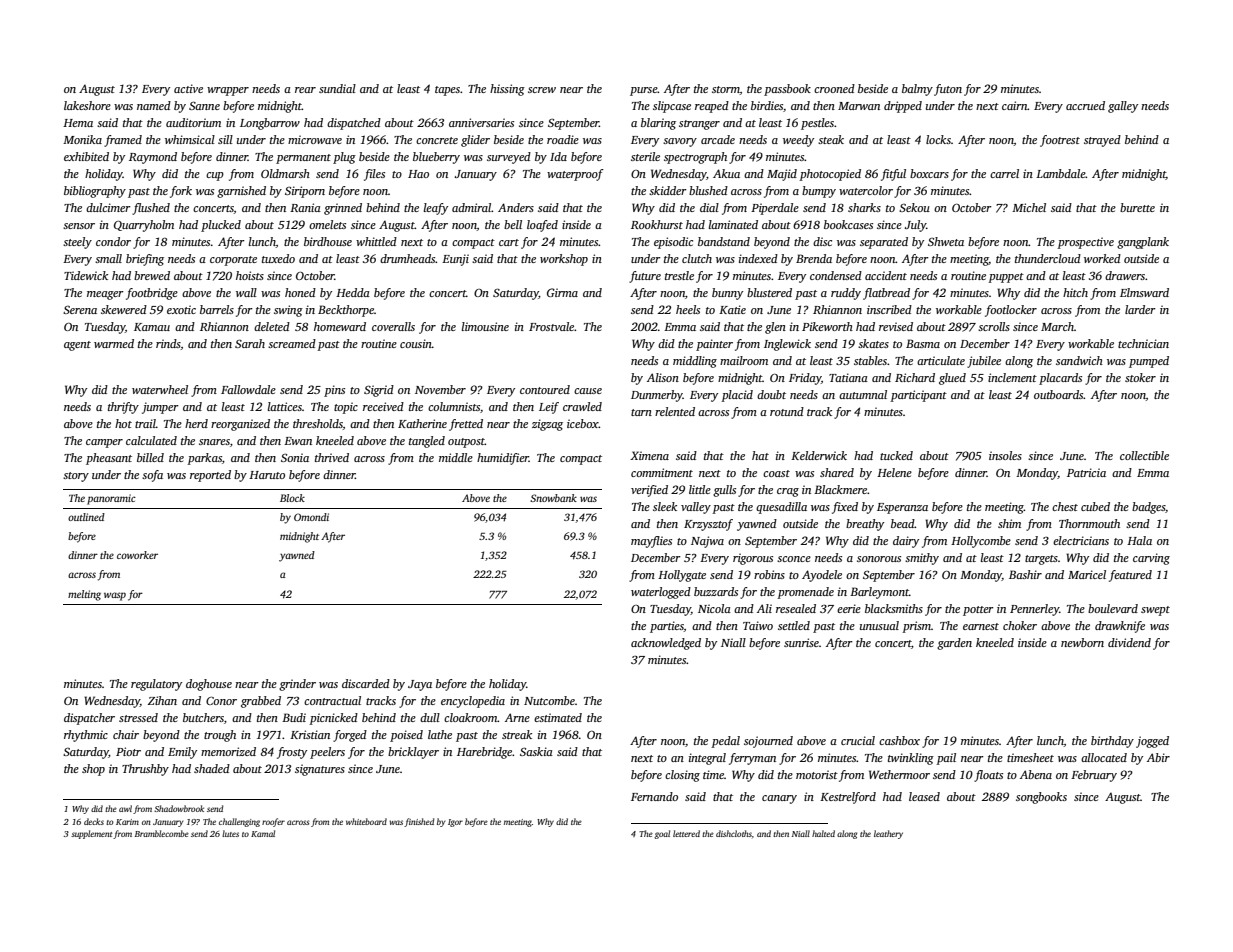  Describe the element at coordinates (737, 396) in the screenshot. I see `placid` at that location.
